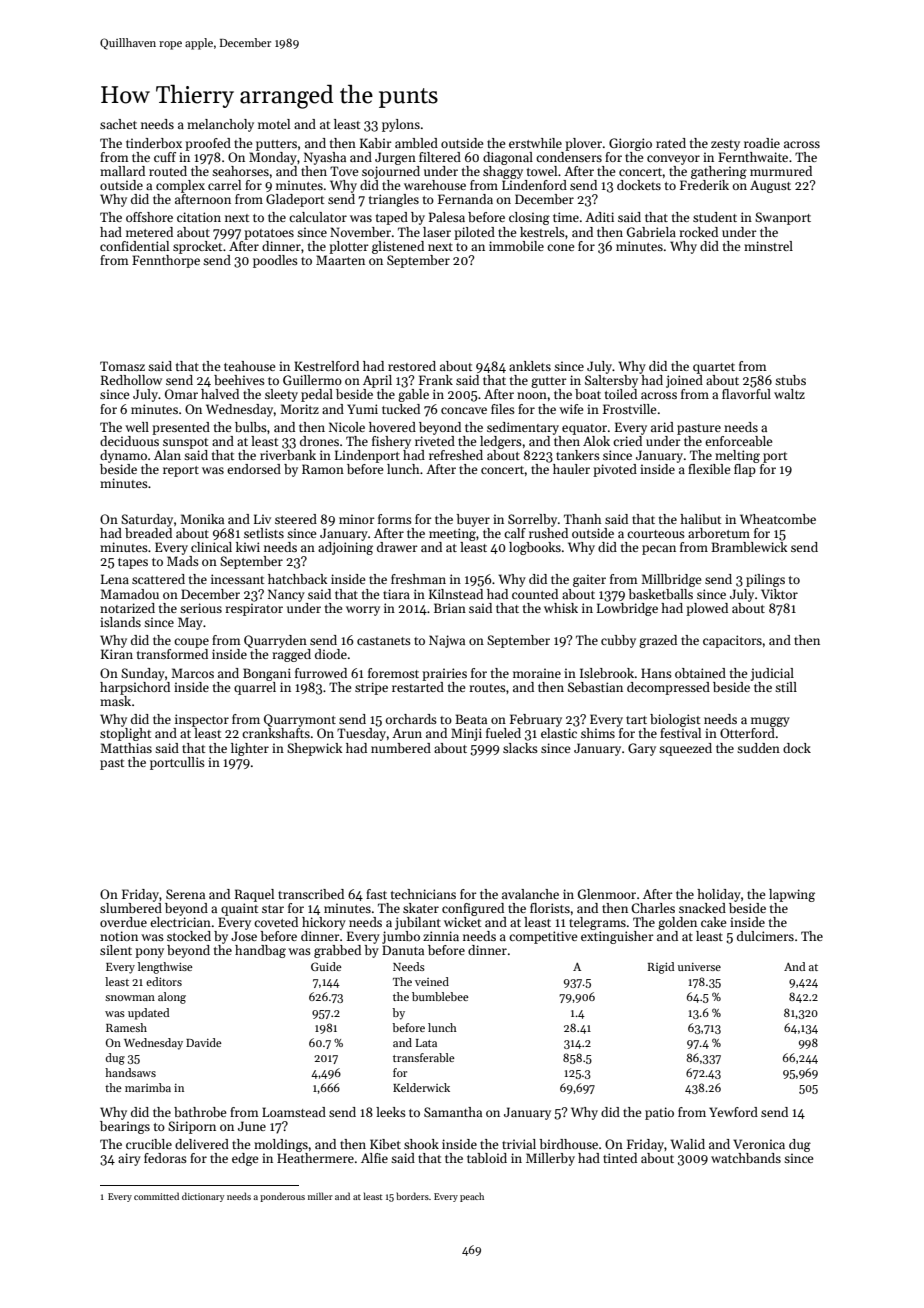 Image resolution: width=924 pixels, height=1308 pixels. What do you see at coordinates (543, 937) in the page?
I see `competitive` at bounding box center [543, 937].
